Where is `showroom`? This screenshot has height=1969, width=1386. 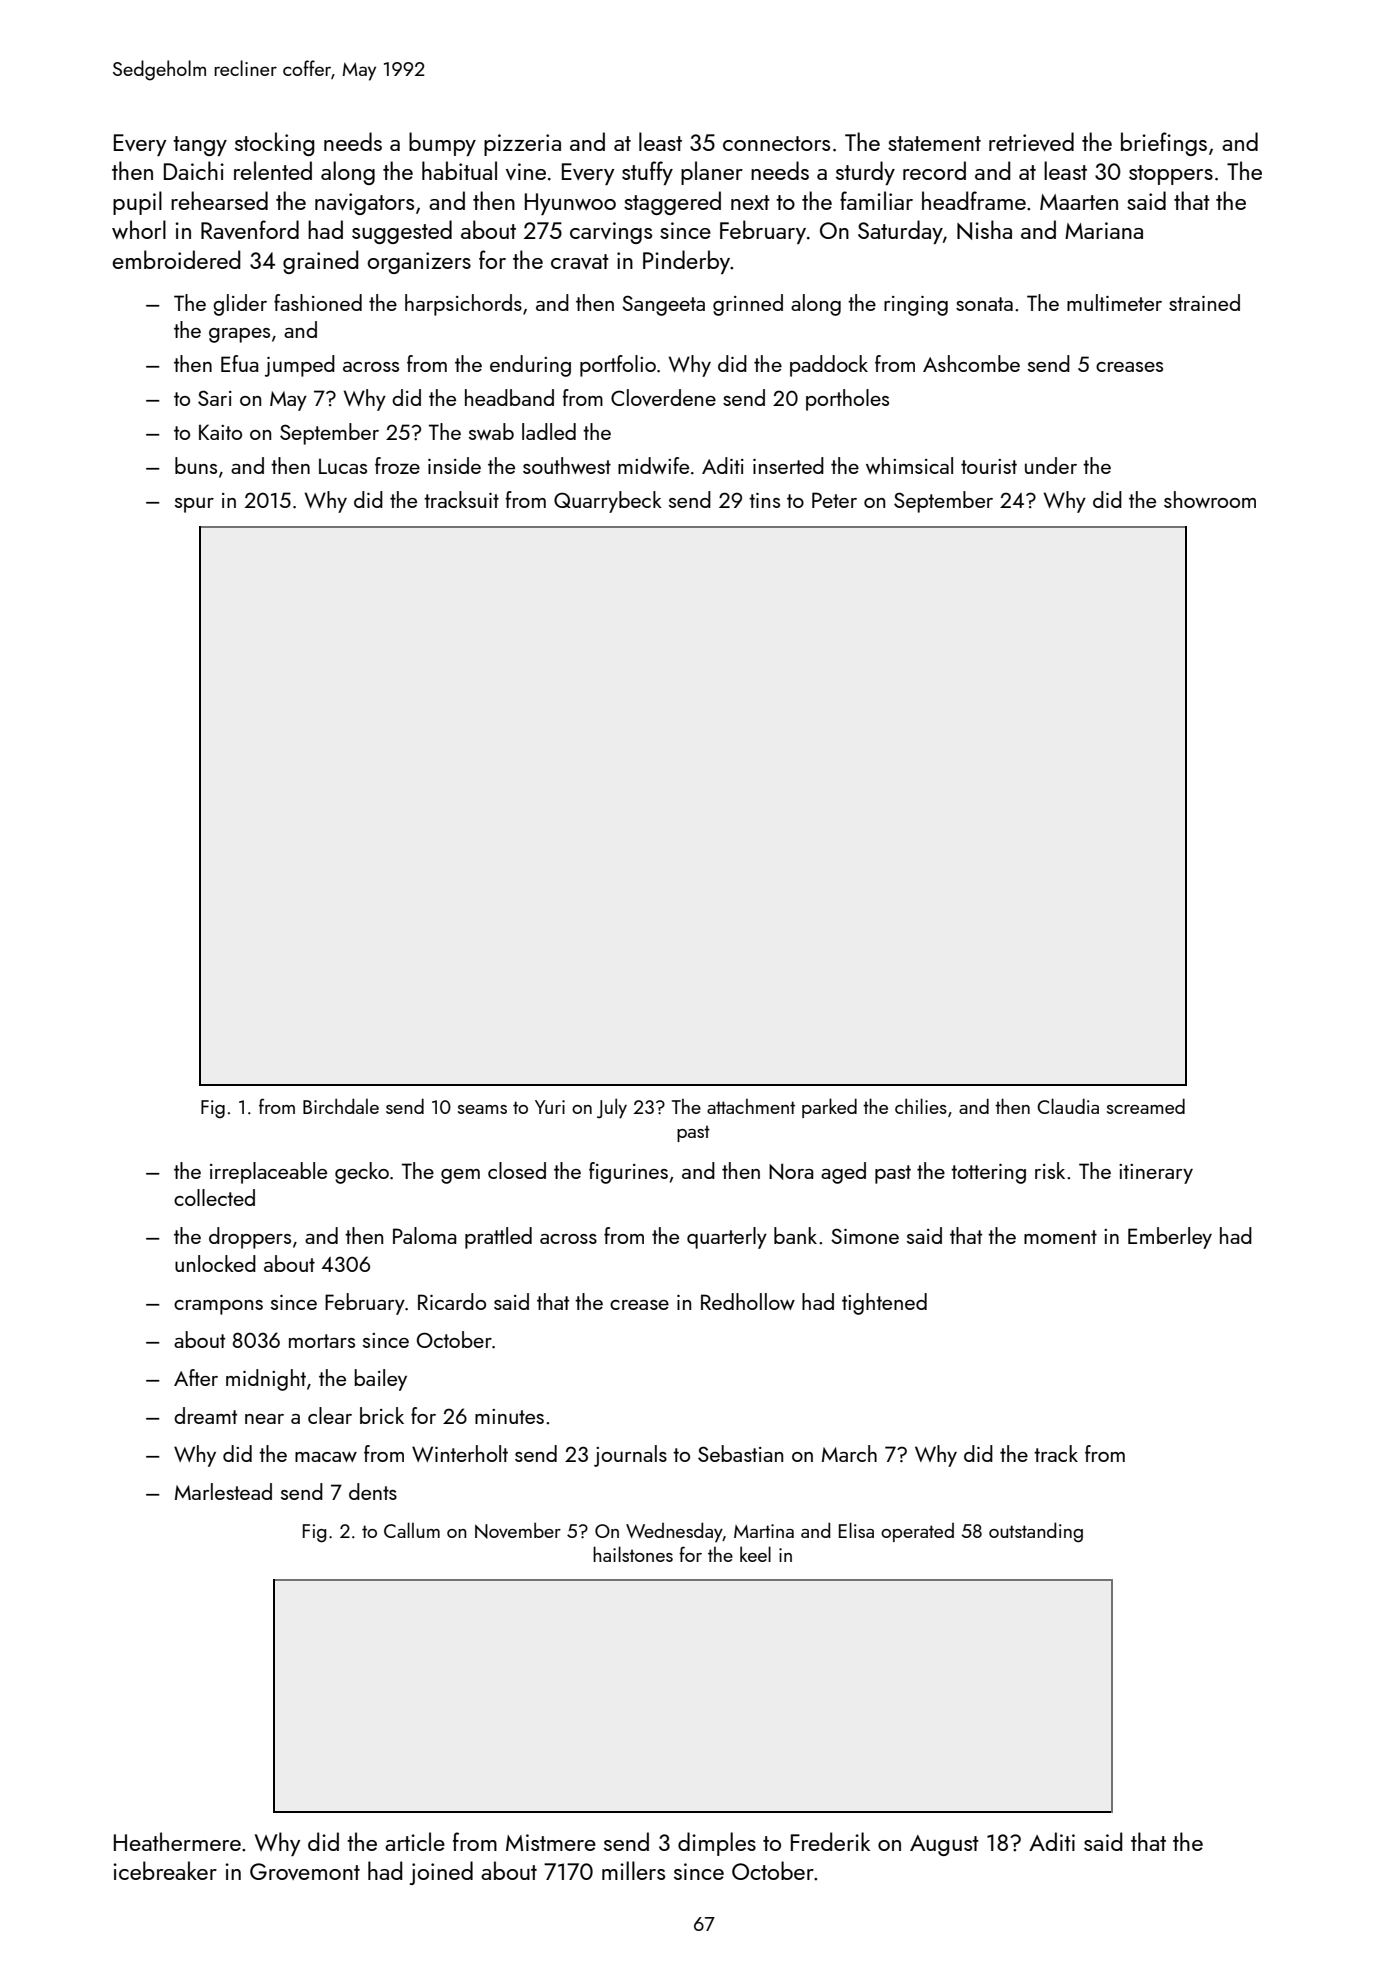 showroom is located at coordinates (1210, 499).
